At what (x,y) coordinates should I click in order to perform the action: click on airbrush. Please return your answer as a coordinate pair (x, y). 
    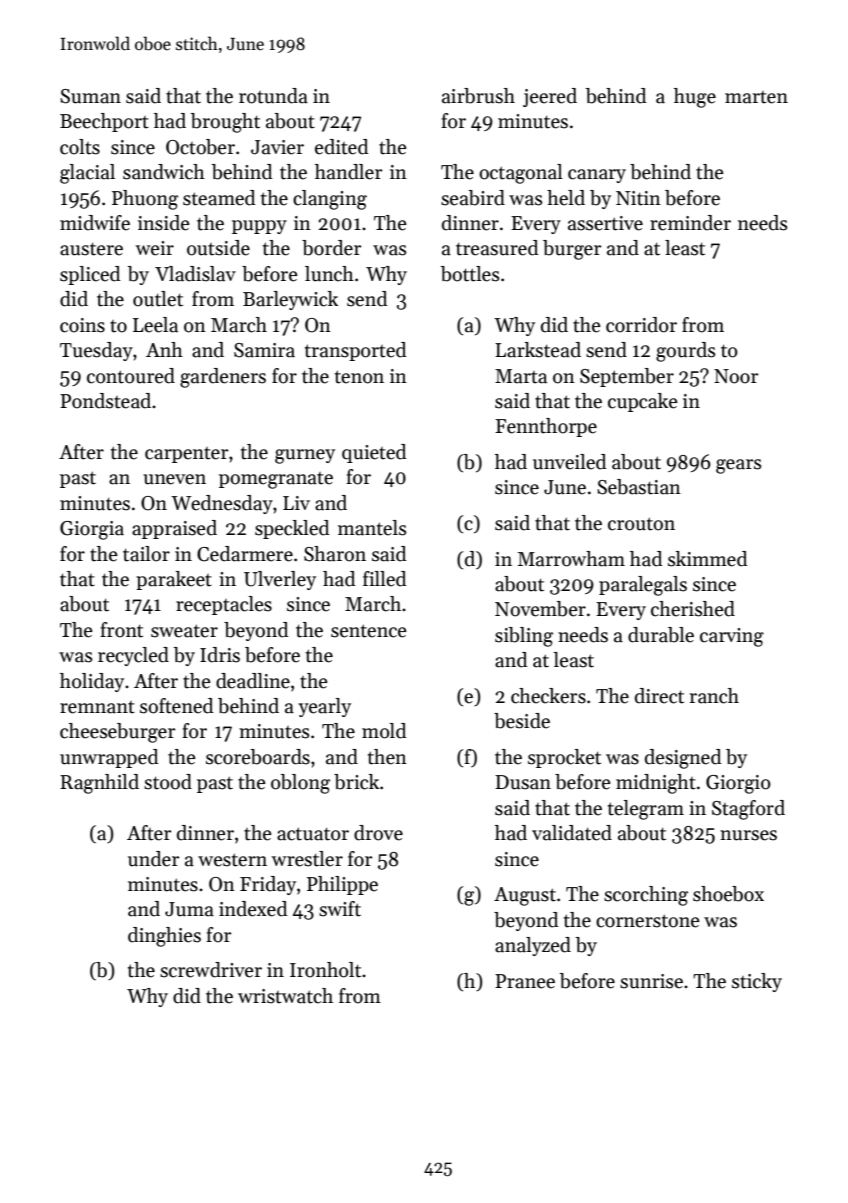
    Looking at the image, I should click on (478, 96).
